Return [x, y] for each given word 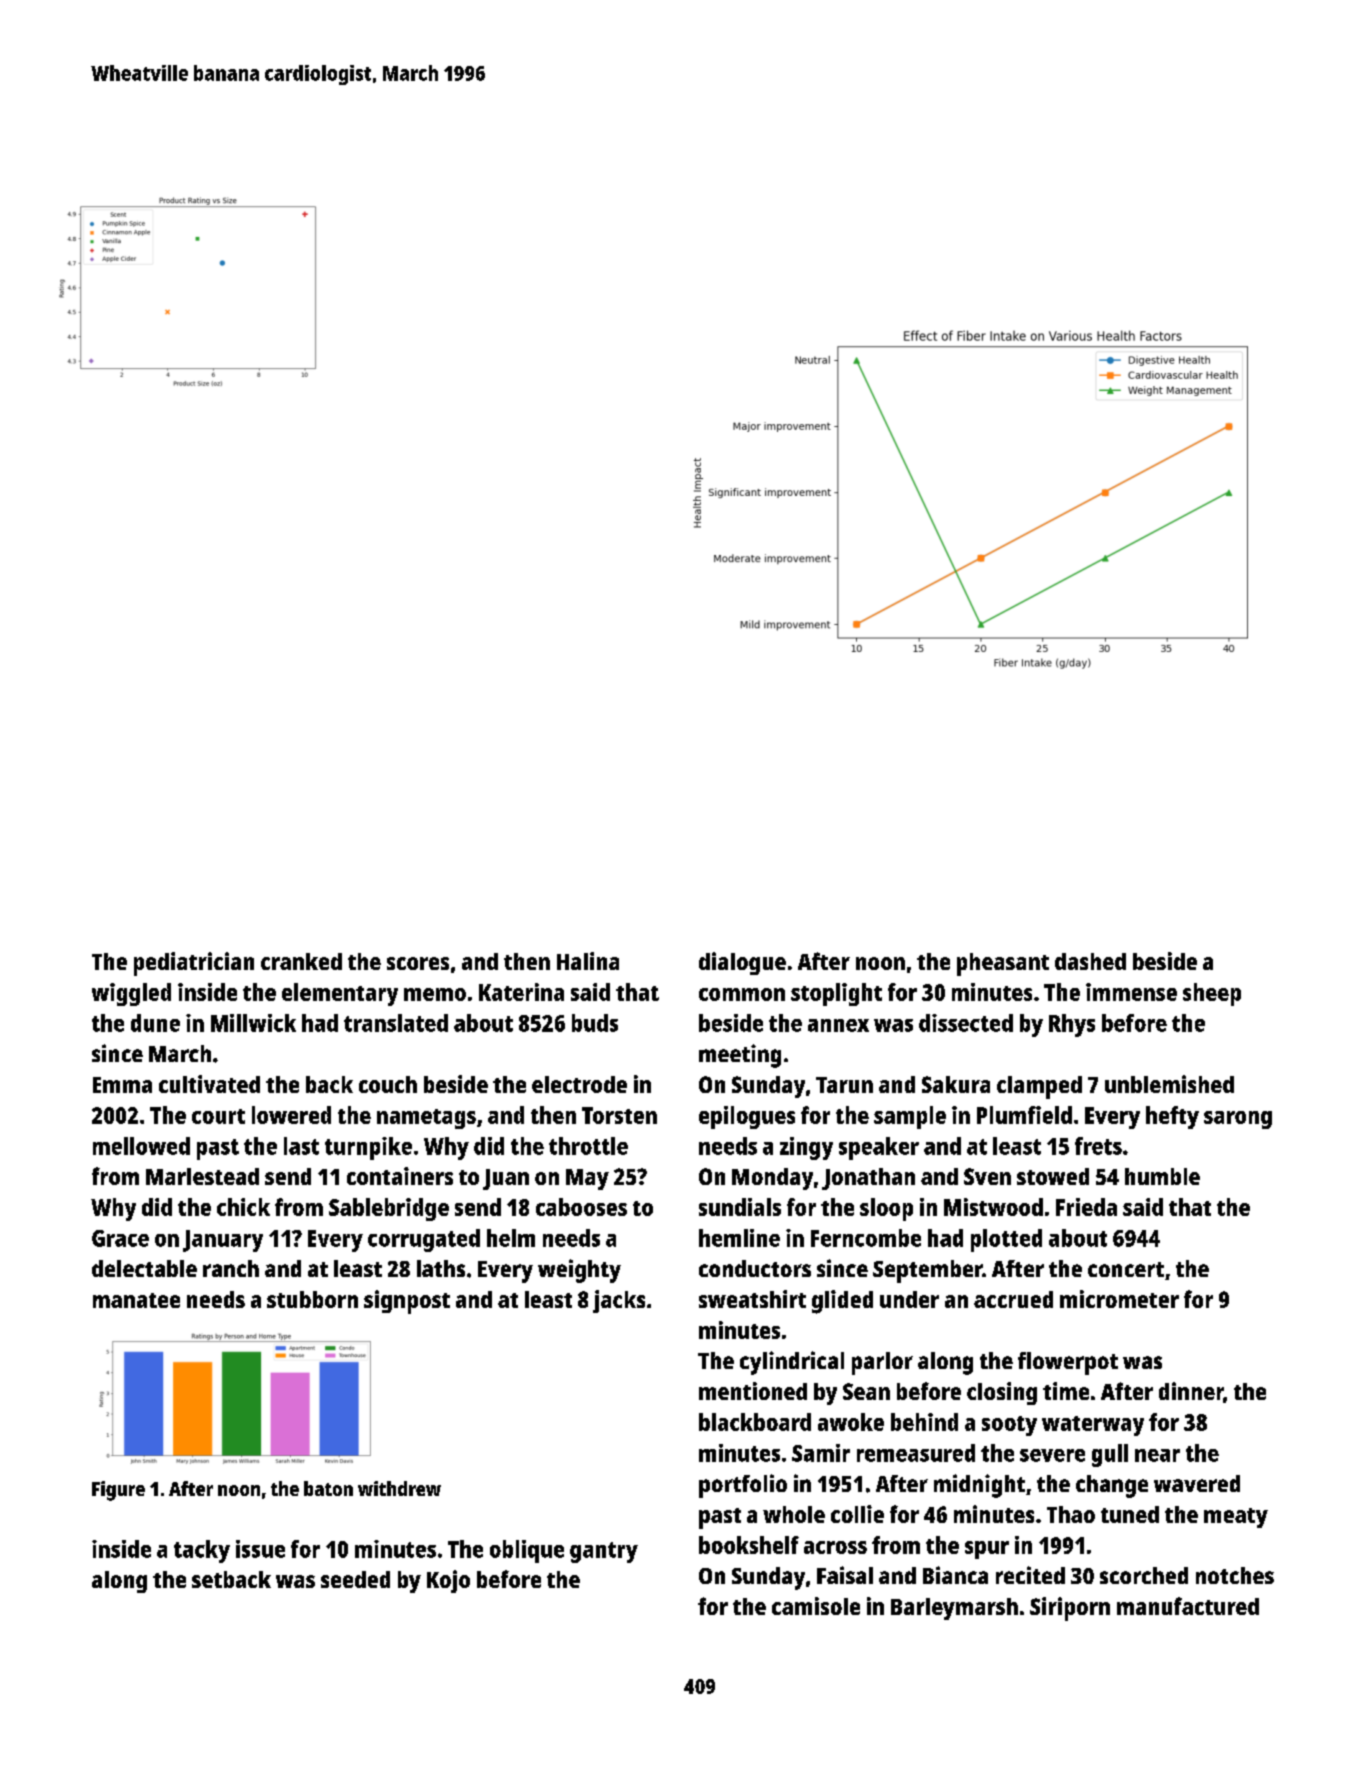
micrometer [1119, 1299]
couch [388, 1084]
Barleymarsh [954, 1609]
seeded [355, 1579]
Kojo [448, 1581]
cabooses [581, 1207]
